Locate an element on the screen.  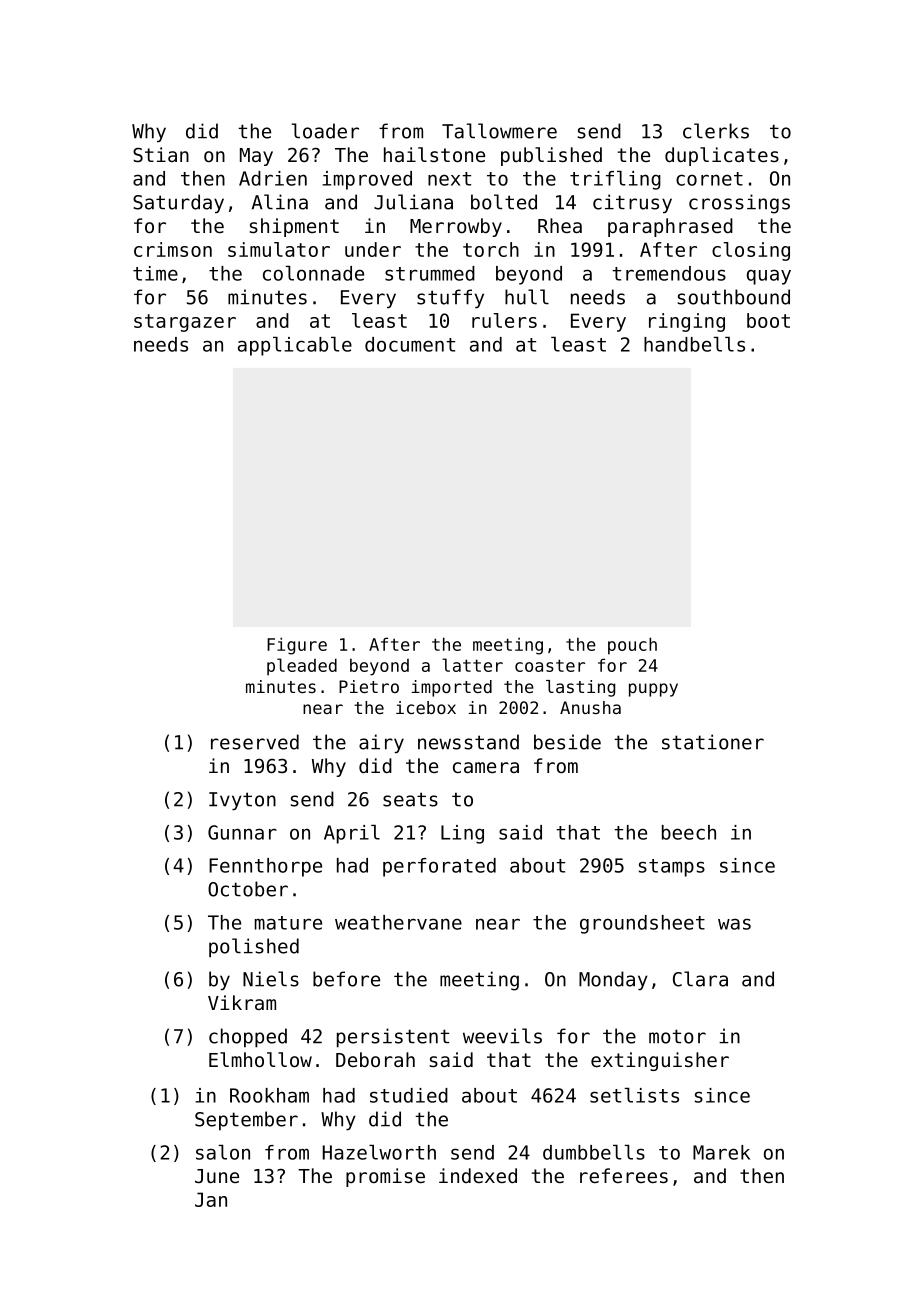
Monday is located at coordinates (613, 980).
